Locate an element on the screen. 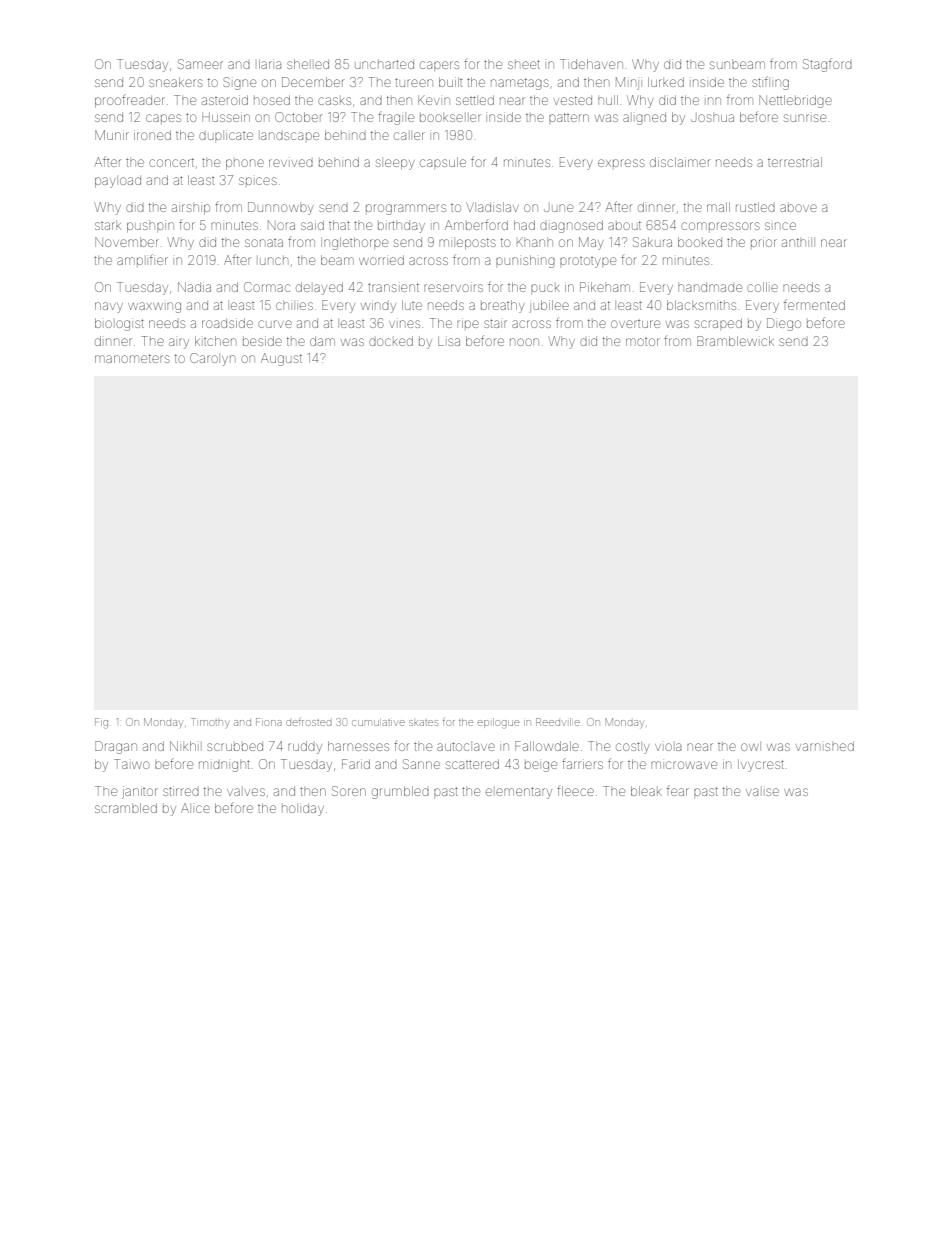 This screenshot has height=1233, width=952. Bramblewick is located at coordinates (735, 341).
